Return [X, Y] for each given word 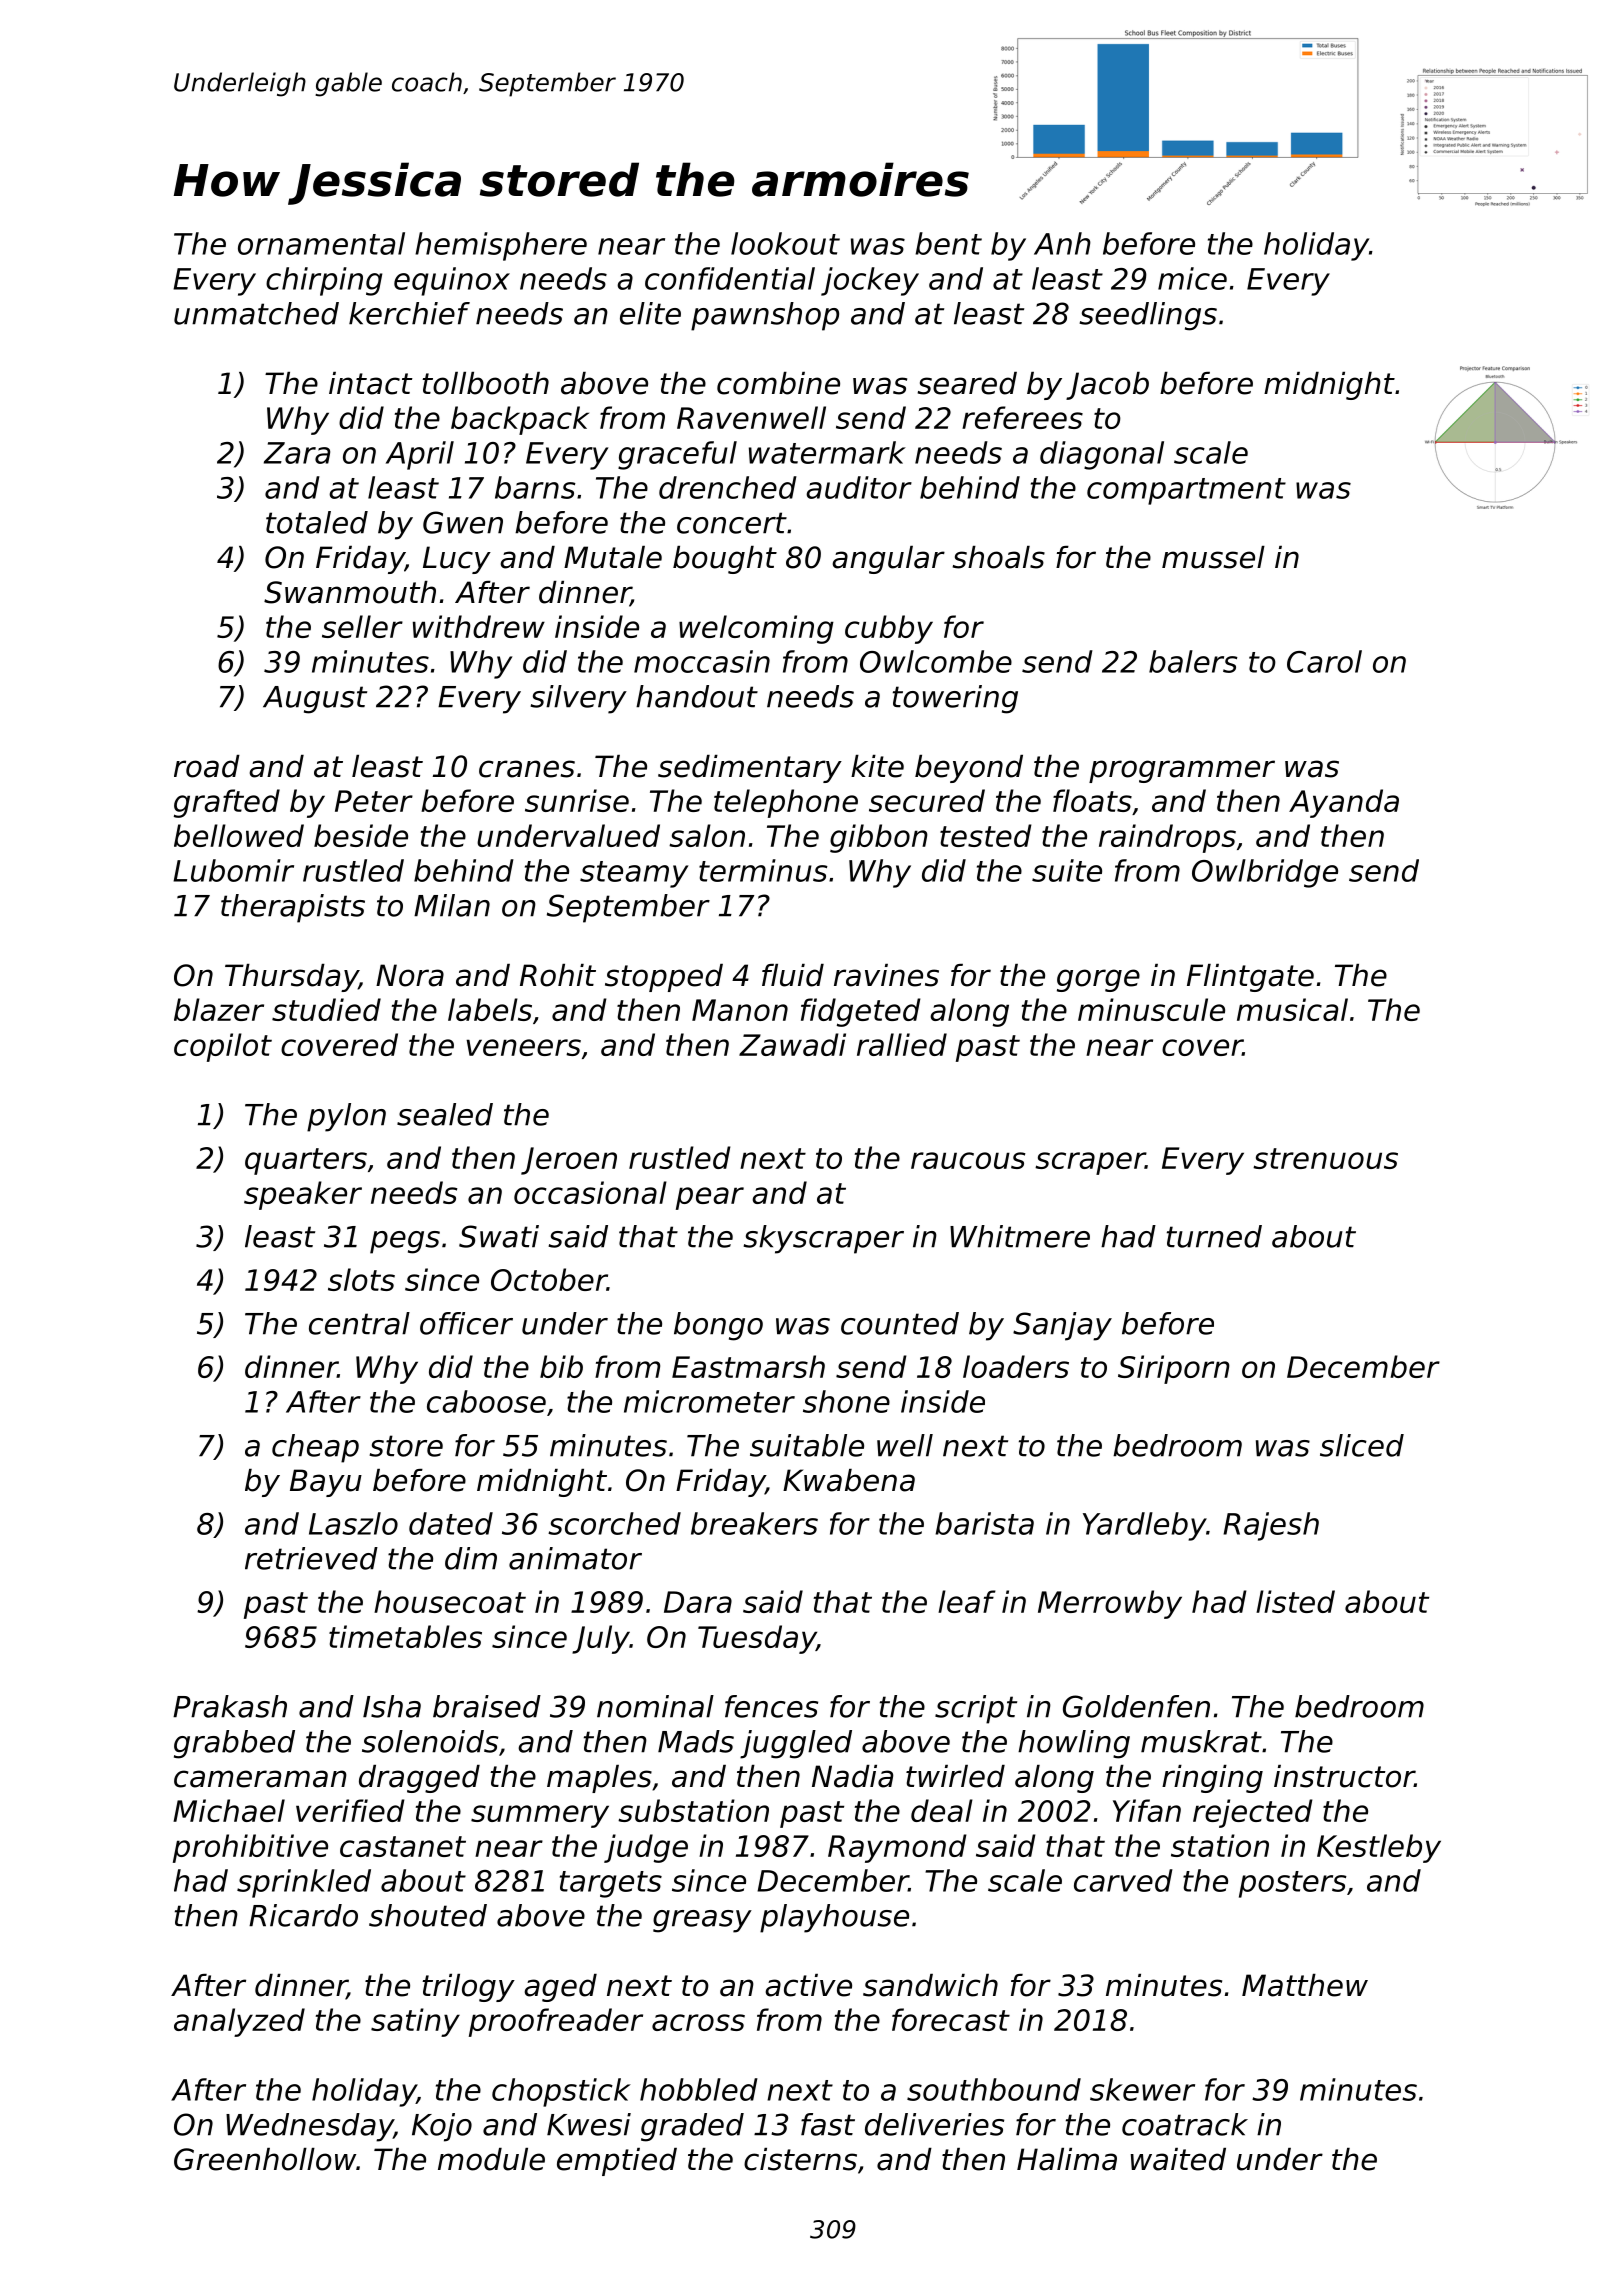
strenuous [1325, 1158]
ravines [886, 975]
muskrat [1201, 1741]
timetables [405, 1636]
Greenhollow [265, 2159]
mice [1192, 278]
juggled [796, 1744]
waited [1178, 2159]
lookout [785, 243]
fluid [793, 975]
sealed [445, 1114]
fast [828, 2124]
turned [1214, 1236]
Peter [374, 801]
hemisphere [501, 246]
